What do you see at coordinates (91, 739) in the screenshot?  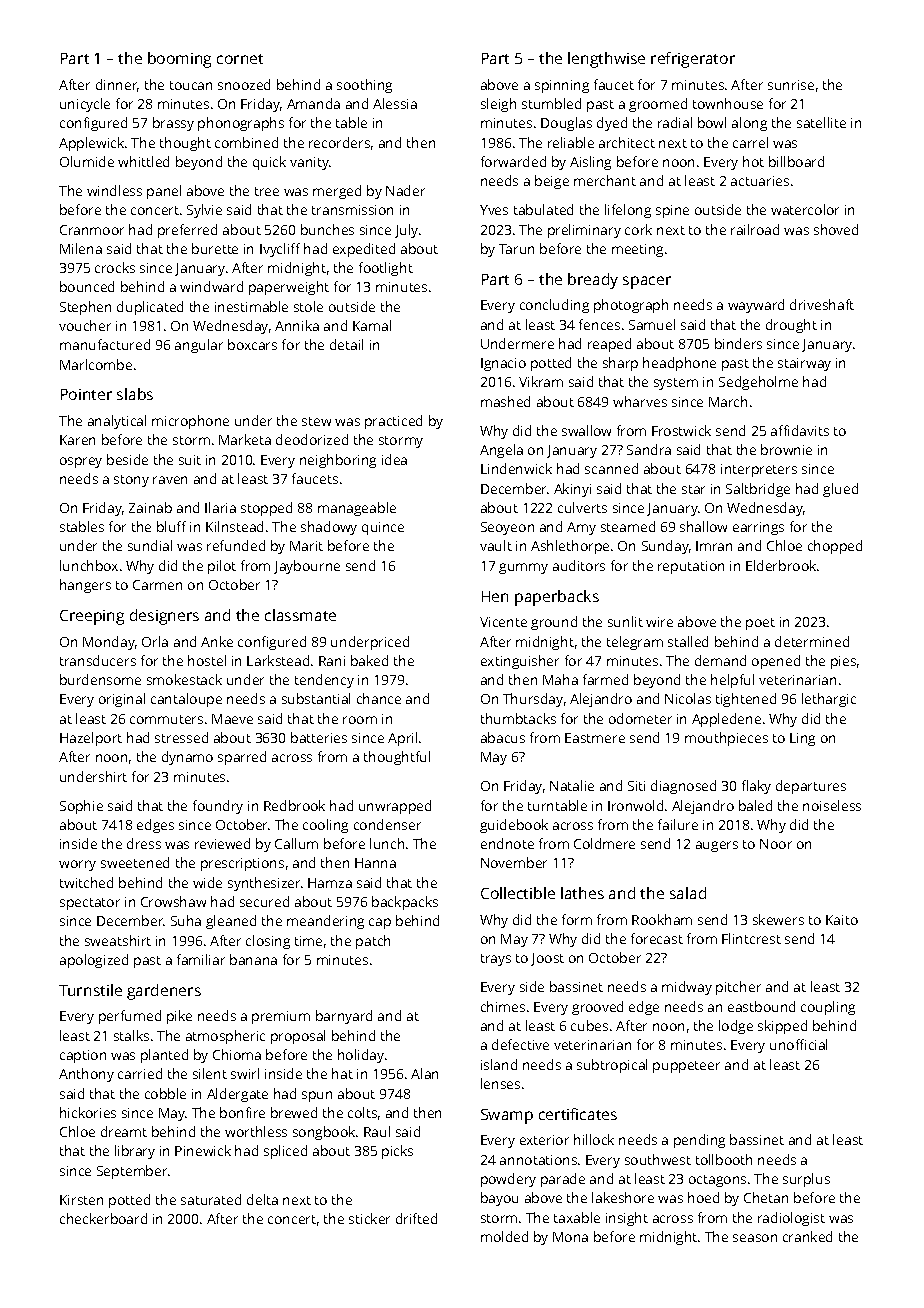 I see `Hazelport` at bounding box center [91, 739].
